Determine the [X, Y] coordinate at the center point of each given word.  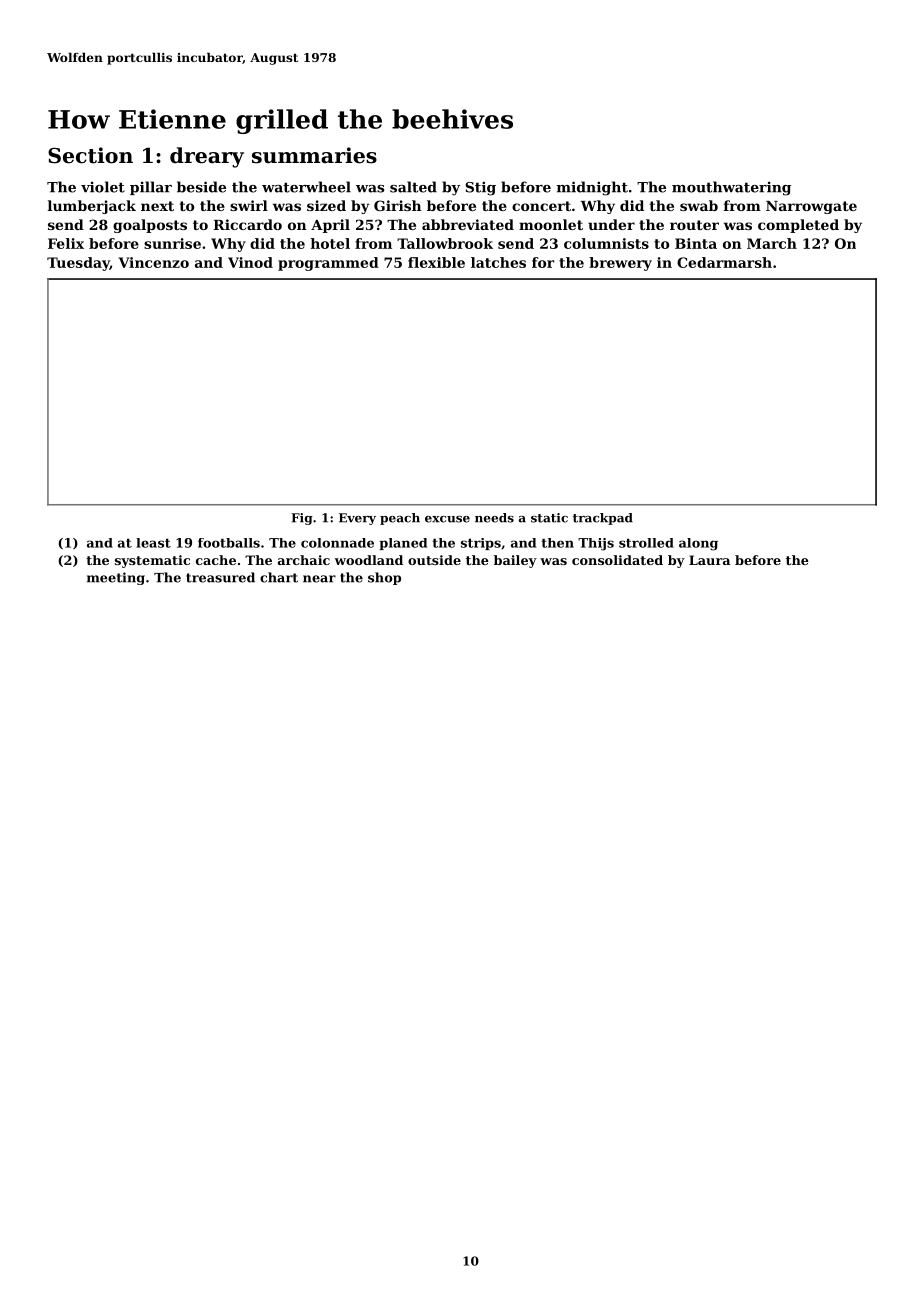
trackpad [603, 519]
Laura [709, 560]
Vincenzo [153, 262]
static [549, 518]
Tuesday [78, 264]
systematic [152, 561]
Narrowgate [811, 207]
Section [90, 155]
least [153, 543]
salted [413, 187]
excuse [447, 519]
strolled [646, 543]
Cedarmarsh [724, 262]
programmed [328, 264]
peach [400, 519]
